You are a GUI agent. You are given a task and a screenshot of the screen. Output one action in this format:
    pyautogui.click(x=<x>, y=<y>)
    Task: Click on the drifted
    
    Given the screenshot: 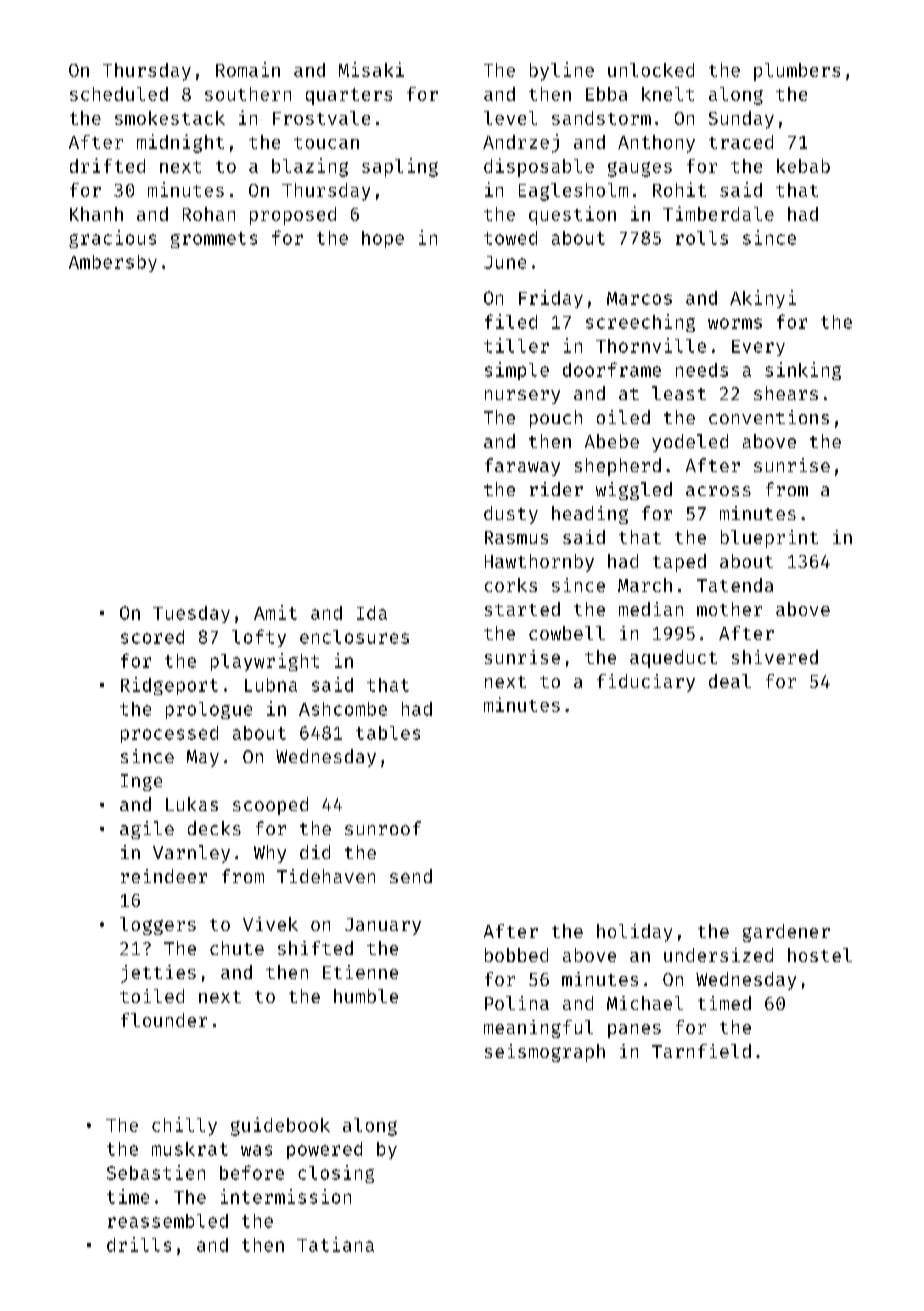 What is the action you would take?
    pyautogui.click(x=107, y=165)
